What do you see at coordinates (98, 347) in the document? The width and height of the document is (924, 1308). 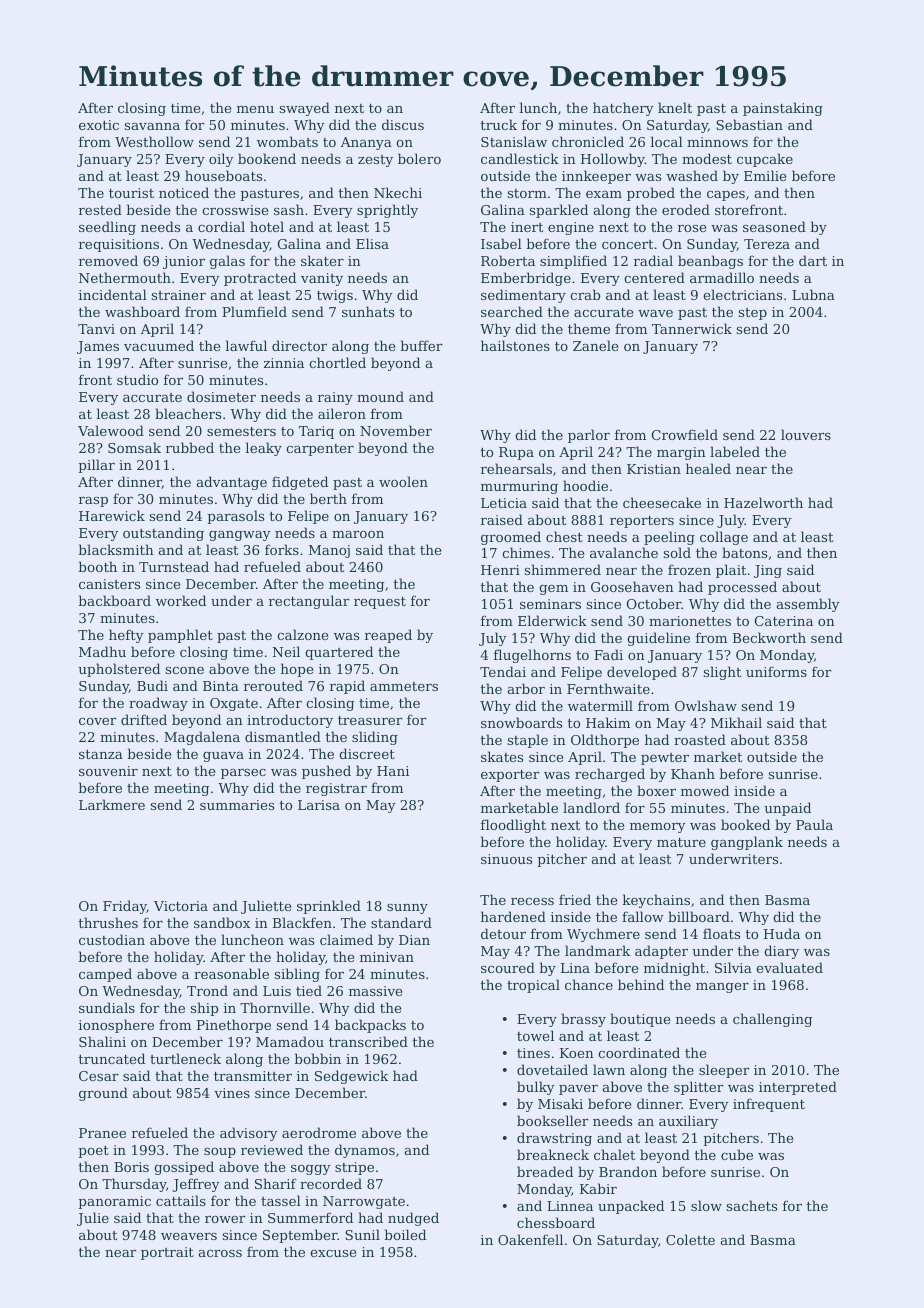 I see `James` at bounding box center [98, 347].
